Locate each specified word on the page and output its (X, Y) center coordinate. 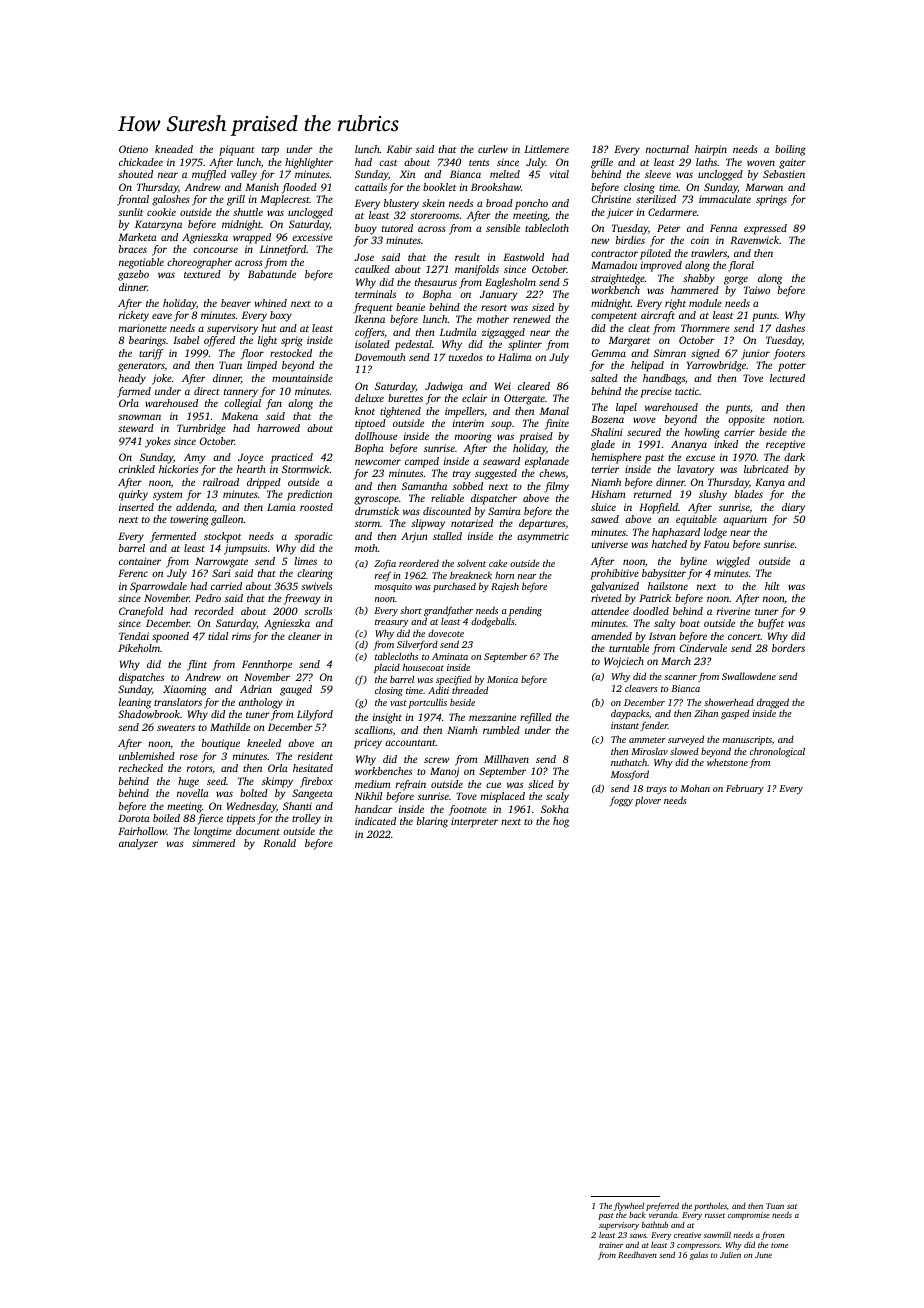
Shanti (297, 806)
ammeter (647, 740)
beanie (410, 307)
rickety (134, 316)
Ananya (689, 445)
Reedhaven (637, 1254)
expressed (765, 229)
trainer (611, 1245)
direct (207, 391)
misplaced (503, 797)
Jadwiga (444, 387)
